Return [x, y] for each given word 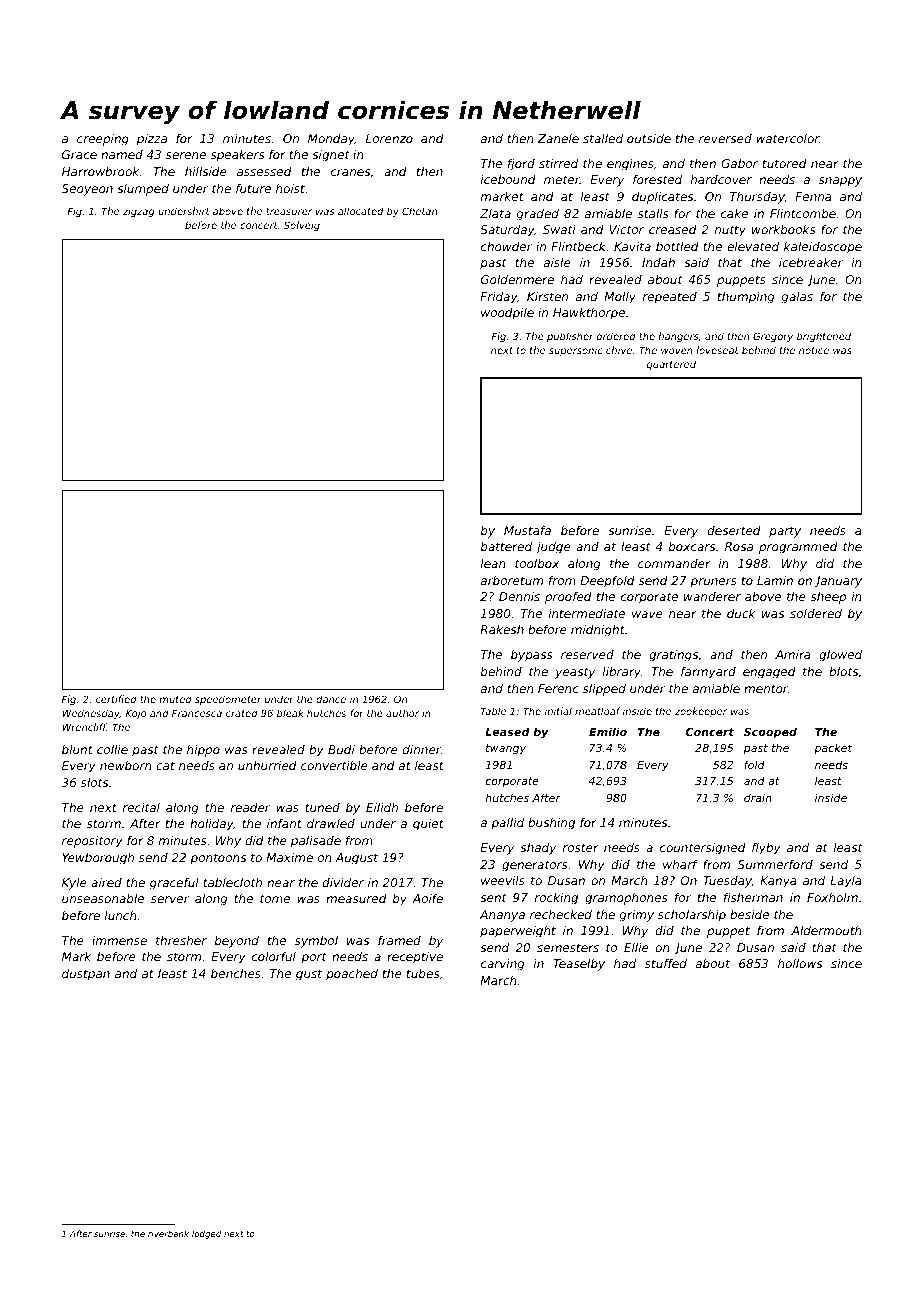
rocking [556, 899]
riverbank [168, 1233]
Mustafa [527, 530]
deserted [734, 530]
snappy [840, 182]
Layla [846, 882]
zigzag [139, 212]
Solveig [302, 226]
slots [94, 782]
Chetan [419, 211]
